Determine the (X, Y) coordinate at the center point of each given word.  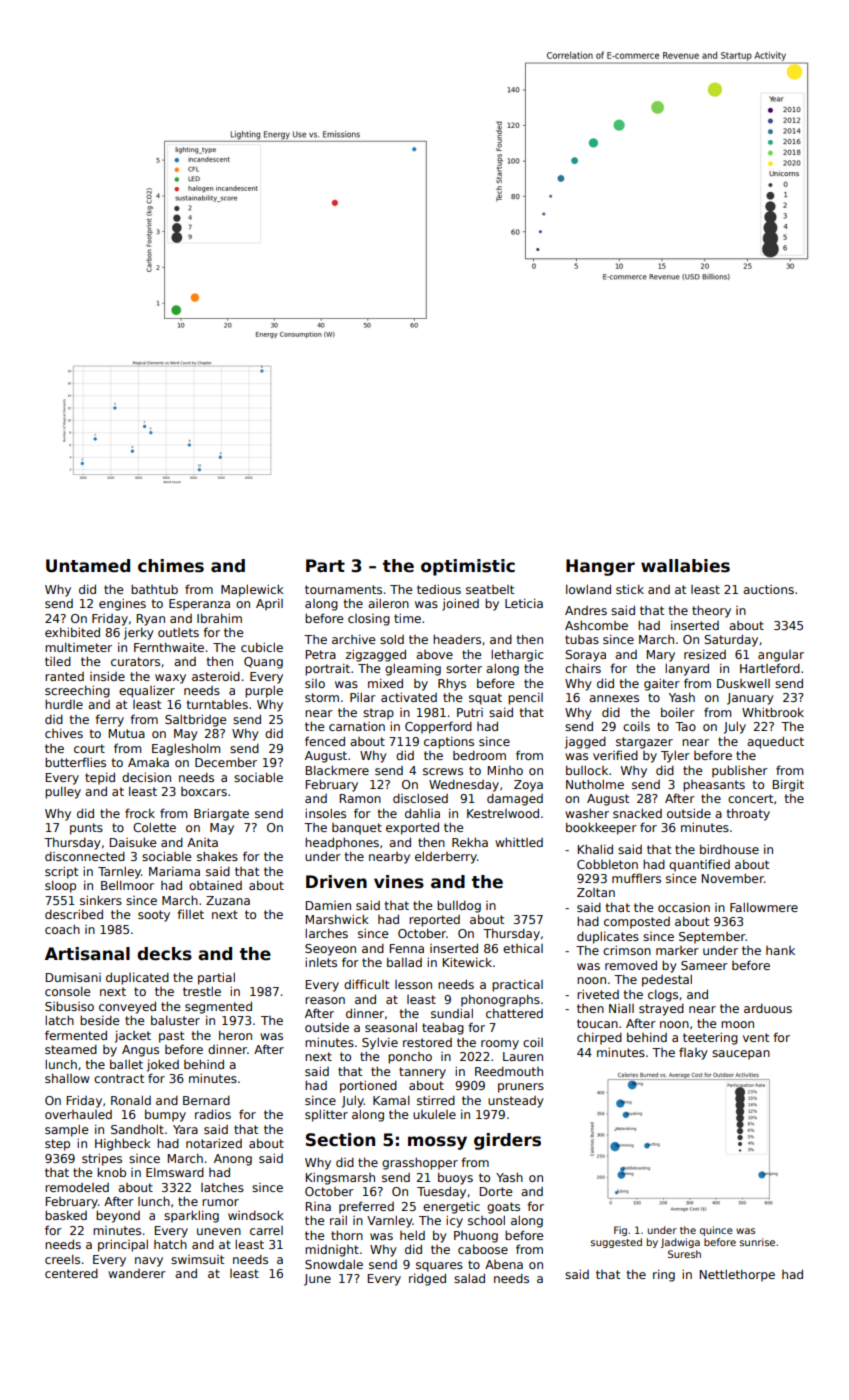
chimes (171, 566)
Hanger (600, 567)
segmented (218, 1007)
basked (66, 1215)
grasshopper (420, 1163)
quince (716, 1231)
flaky (693, 1053)
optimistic (468, 567)
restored (427, 1042)
